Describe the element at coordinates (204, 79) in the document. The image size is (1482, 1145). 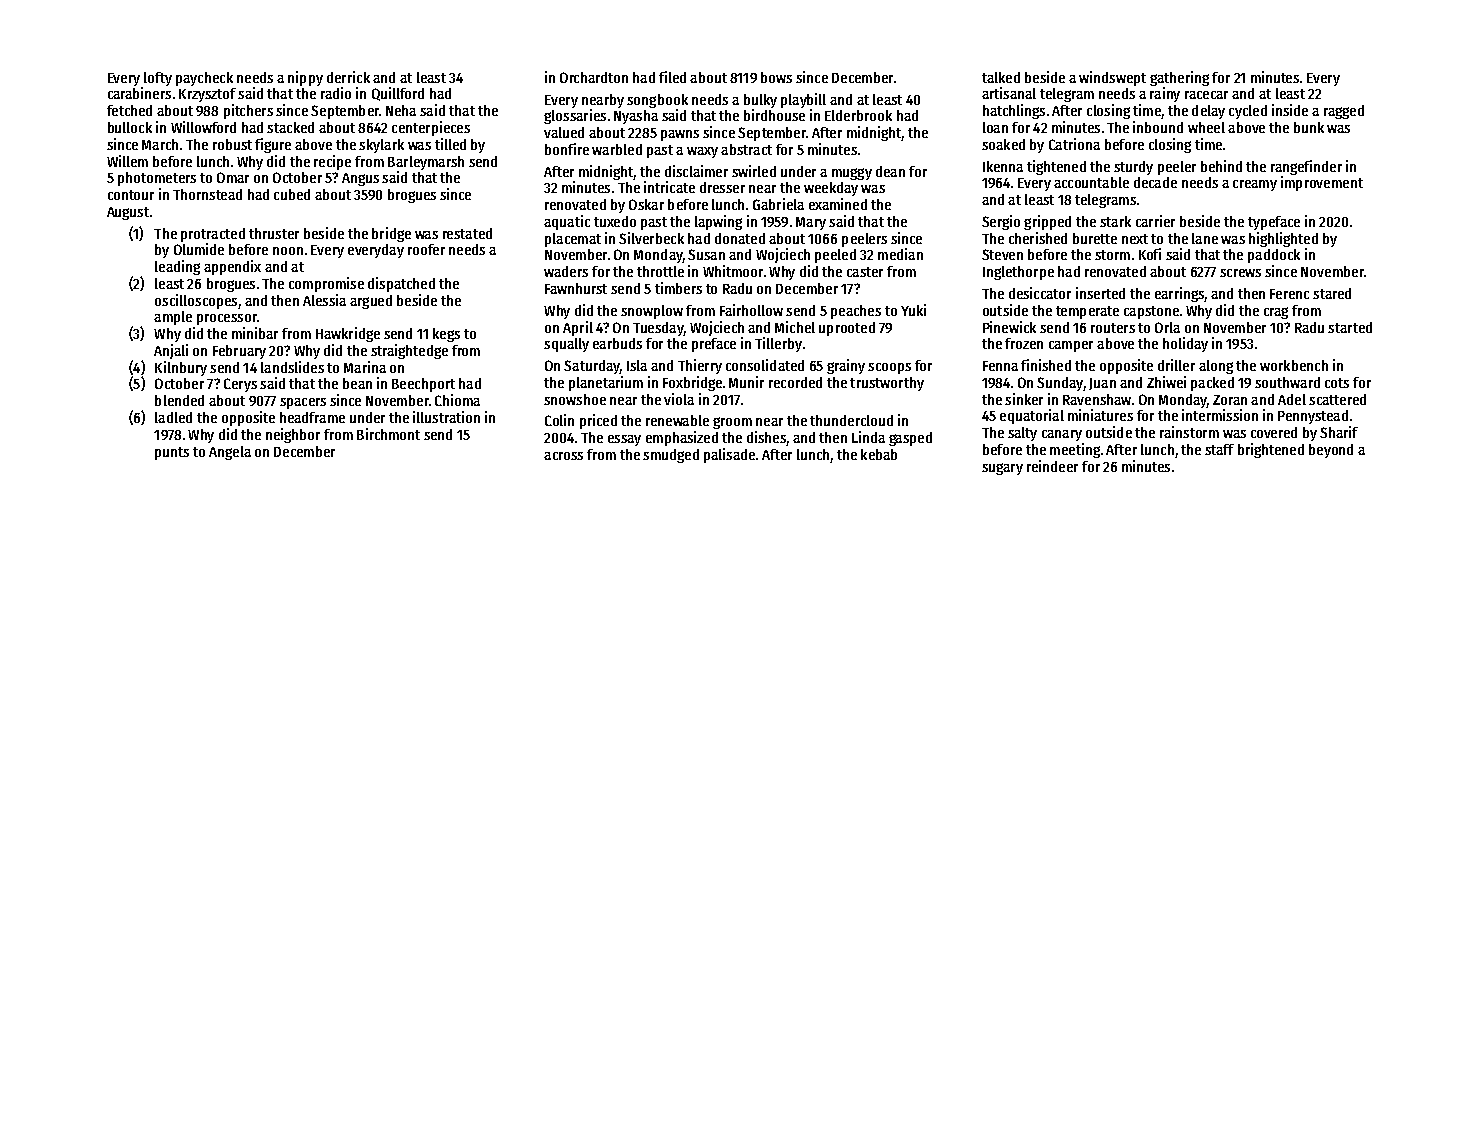
I see `paycheck` at that location.
